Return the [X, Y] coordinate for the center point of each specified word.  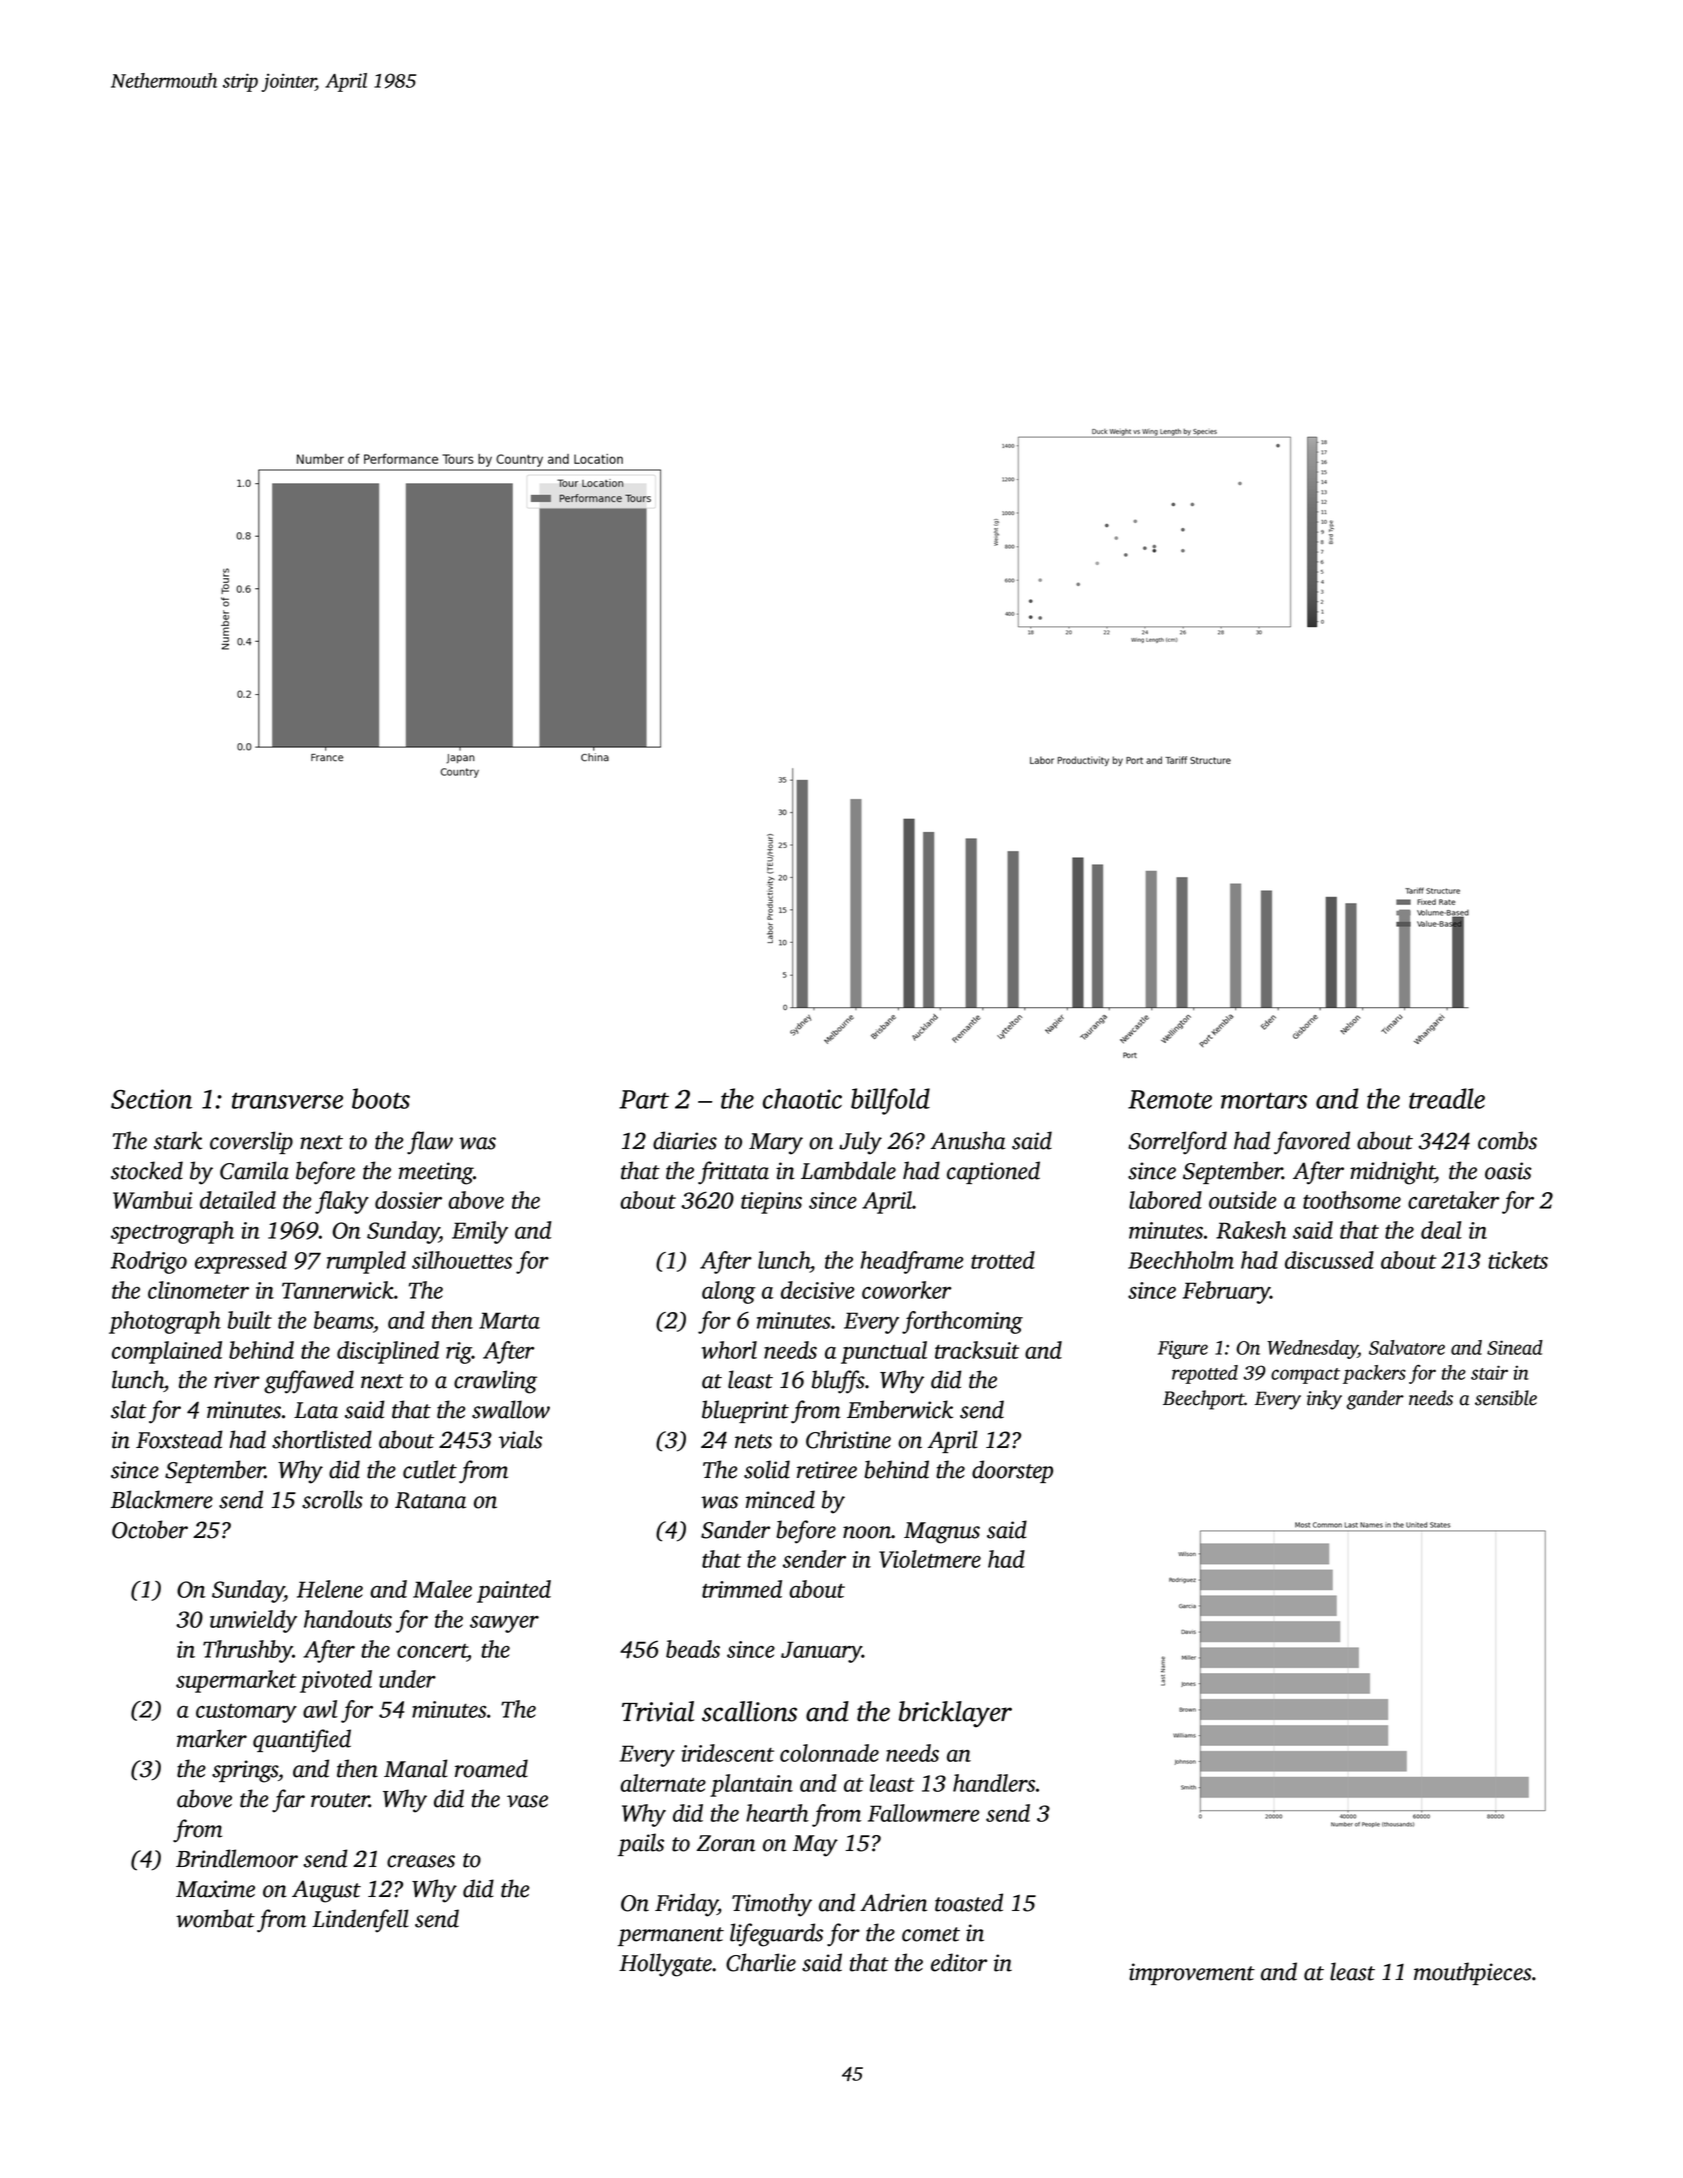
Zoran [726, 1843]
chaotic [802, 1098]
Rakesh [1251, 1230]
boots [381, 1098]
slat [129, 1409]
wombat [215, 1918]
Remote [1170, 1099]
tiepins [771, 1203]
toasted [969, 1902]
